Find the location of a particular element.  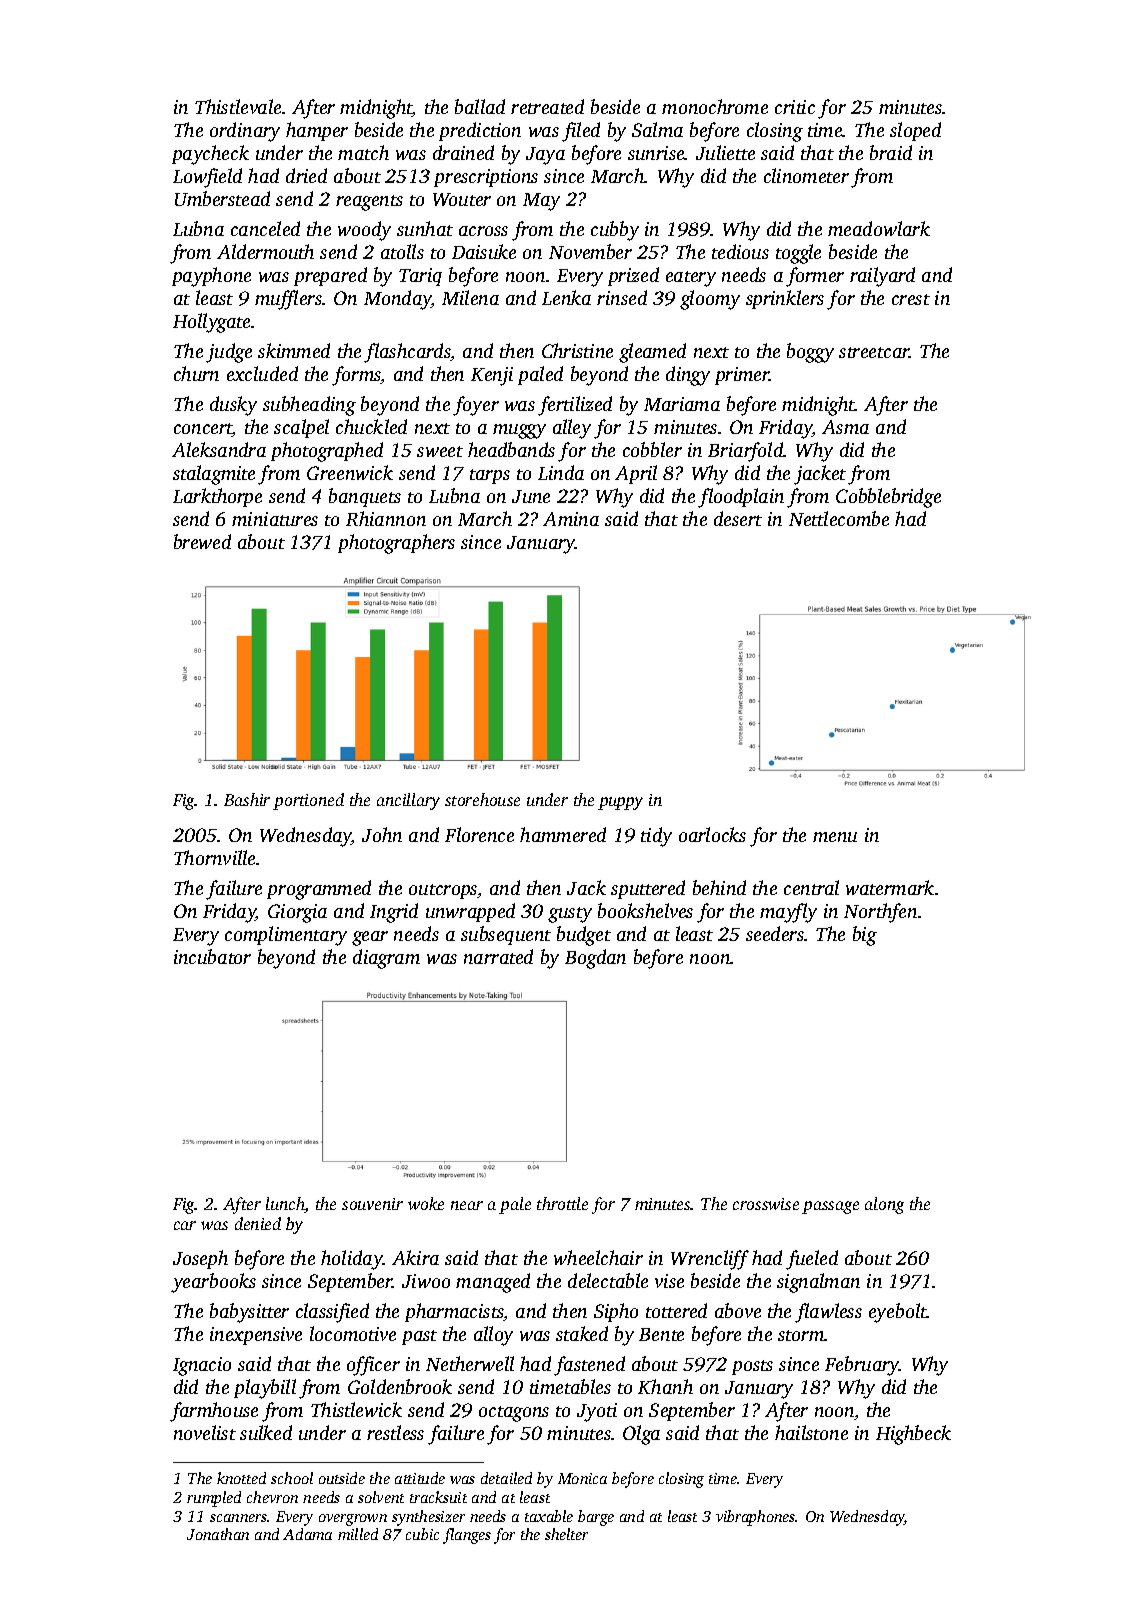

sputtered is located at coordinates (648, 889).
